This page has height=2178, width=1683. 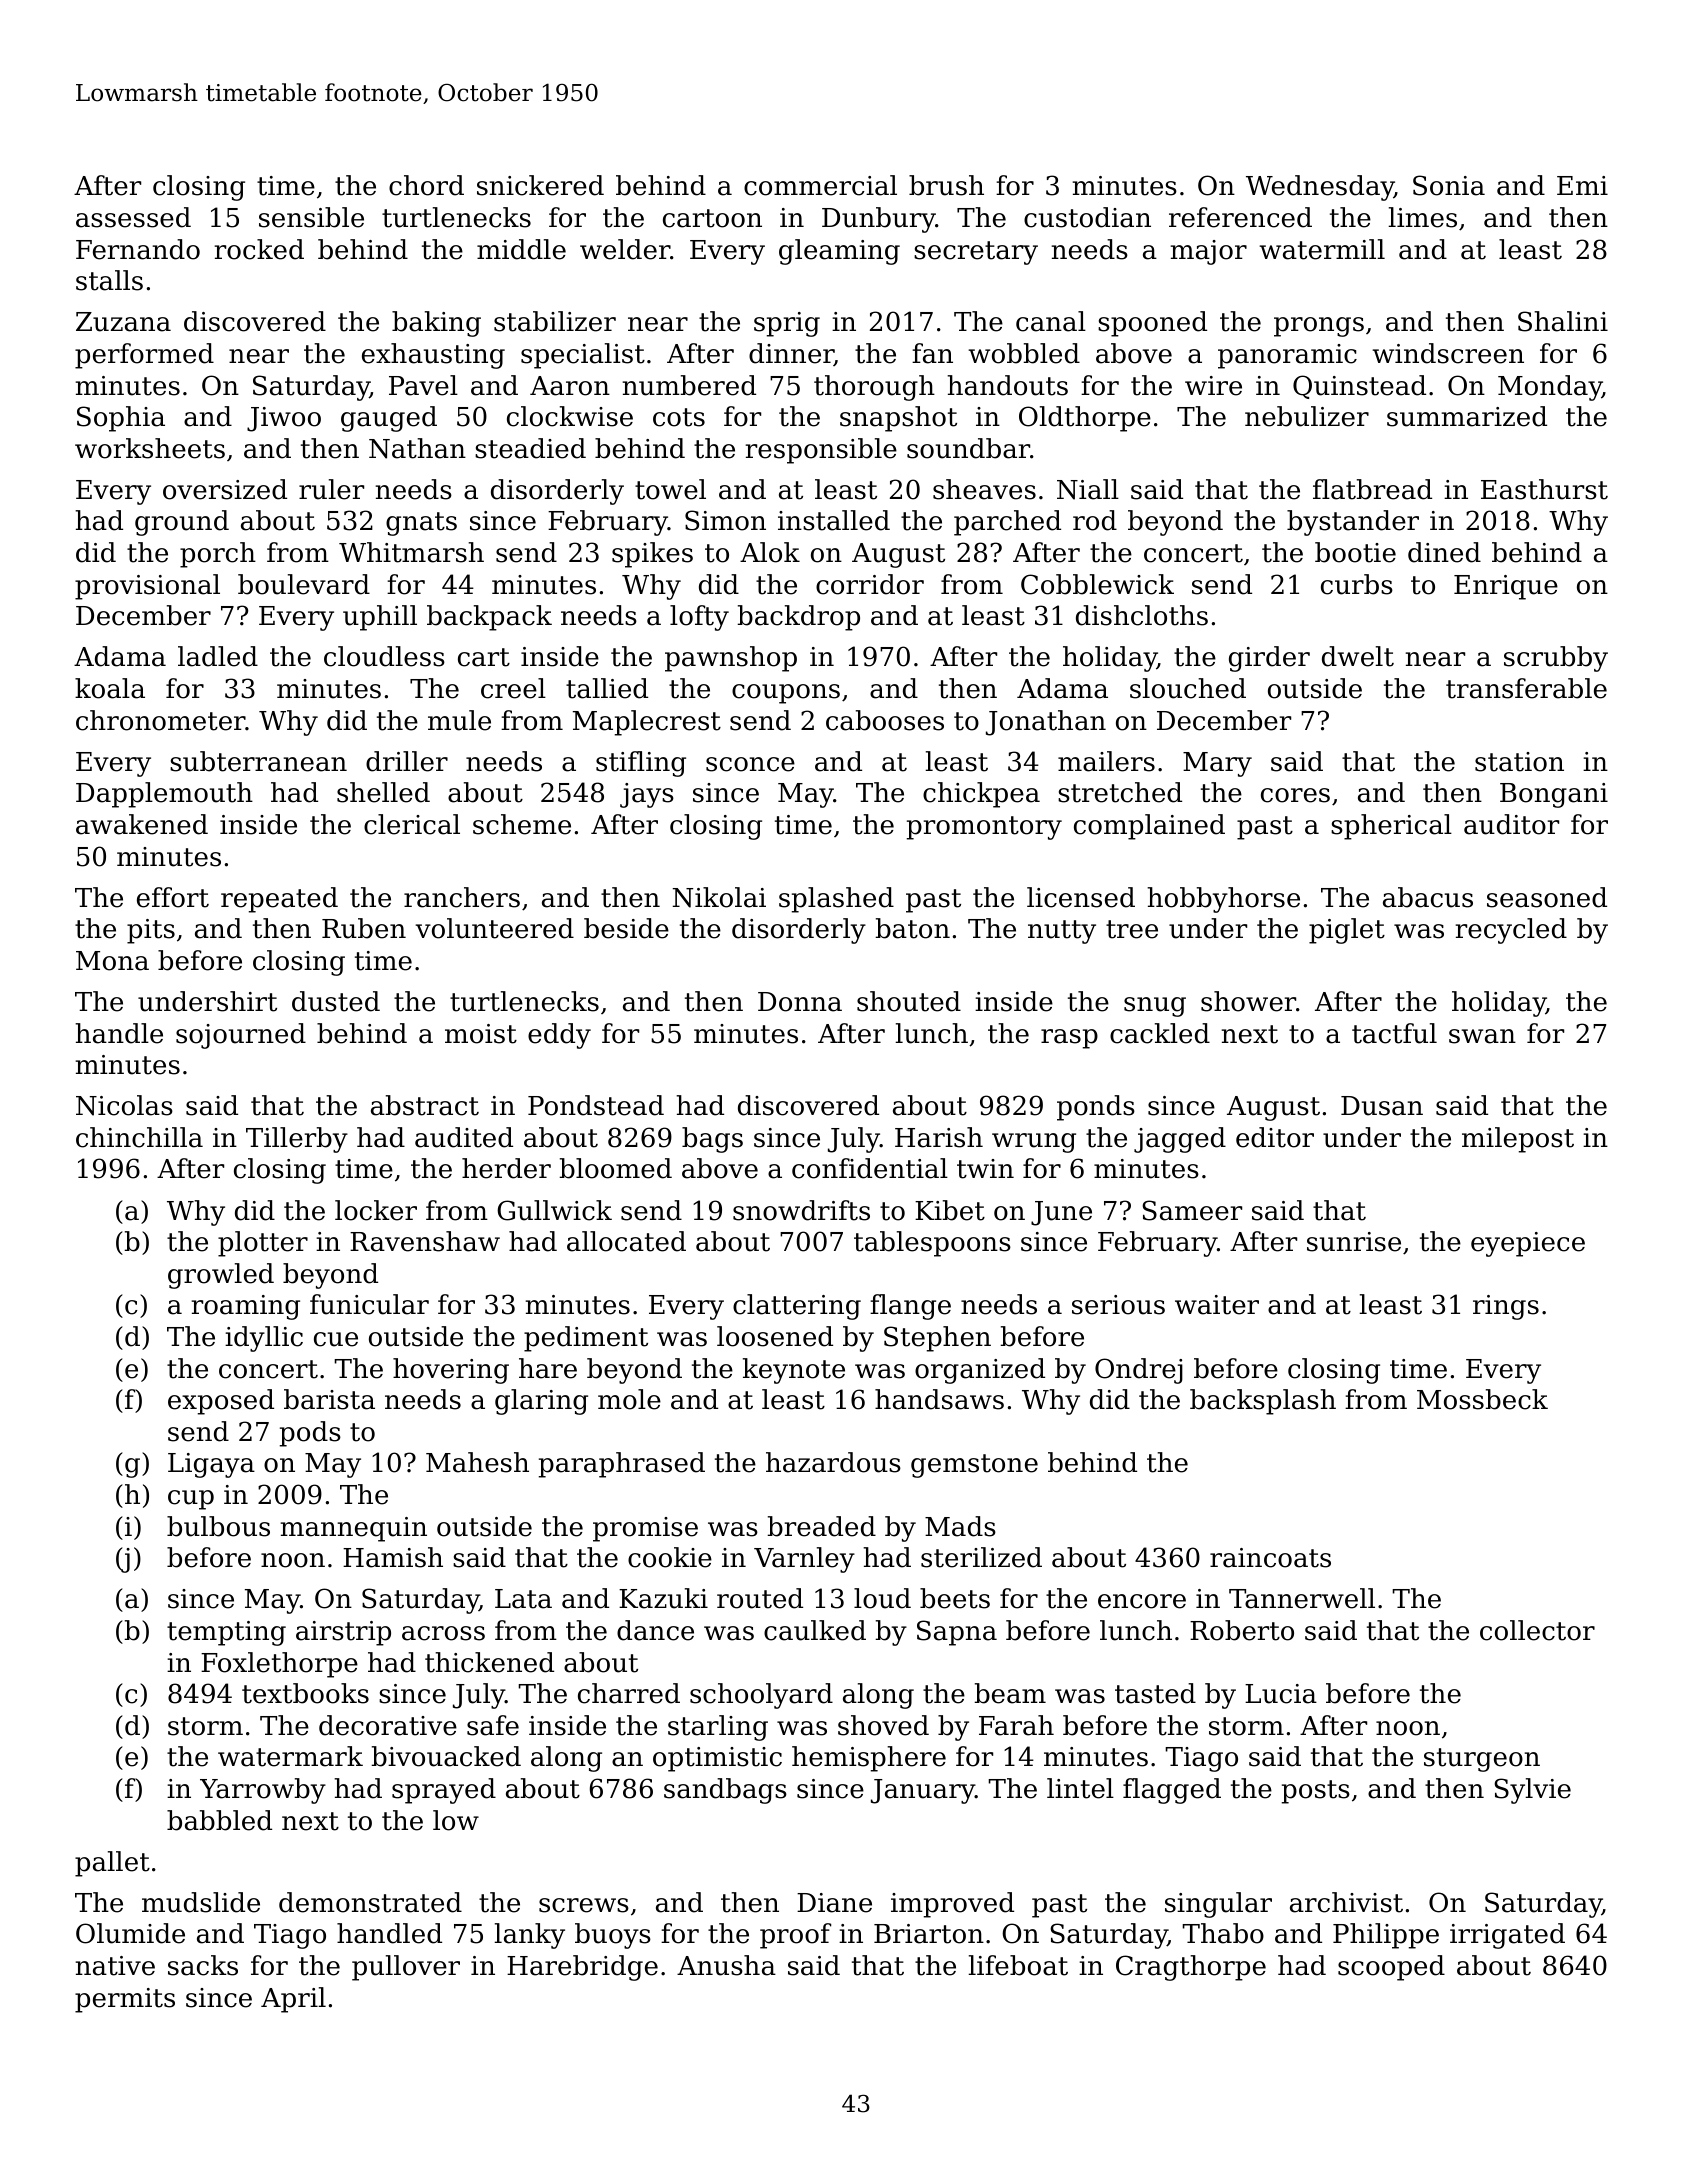 I want to click on cabooses, so click(x=885, y=720).
